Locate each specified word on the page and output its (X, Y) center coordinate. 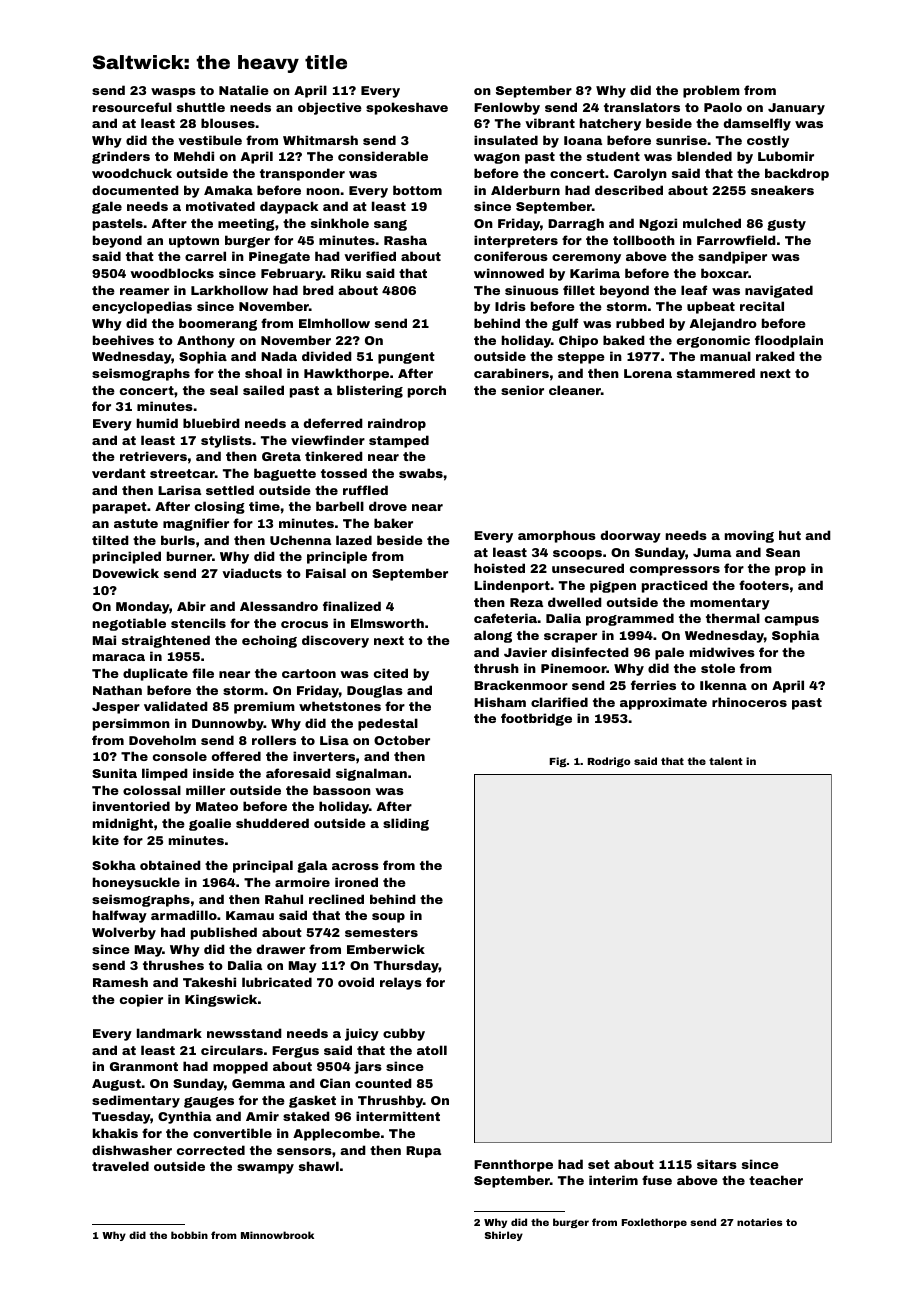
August (116, 1085)
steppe (581, 358)
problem (711, 91)
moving (749, 536)
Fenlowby (507, 108)
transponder (302, 174)
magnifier (196, 524)
